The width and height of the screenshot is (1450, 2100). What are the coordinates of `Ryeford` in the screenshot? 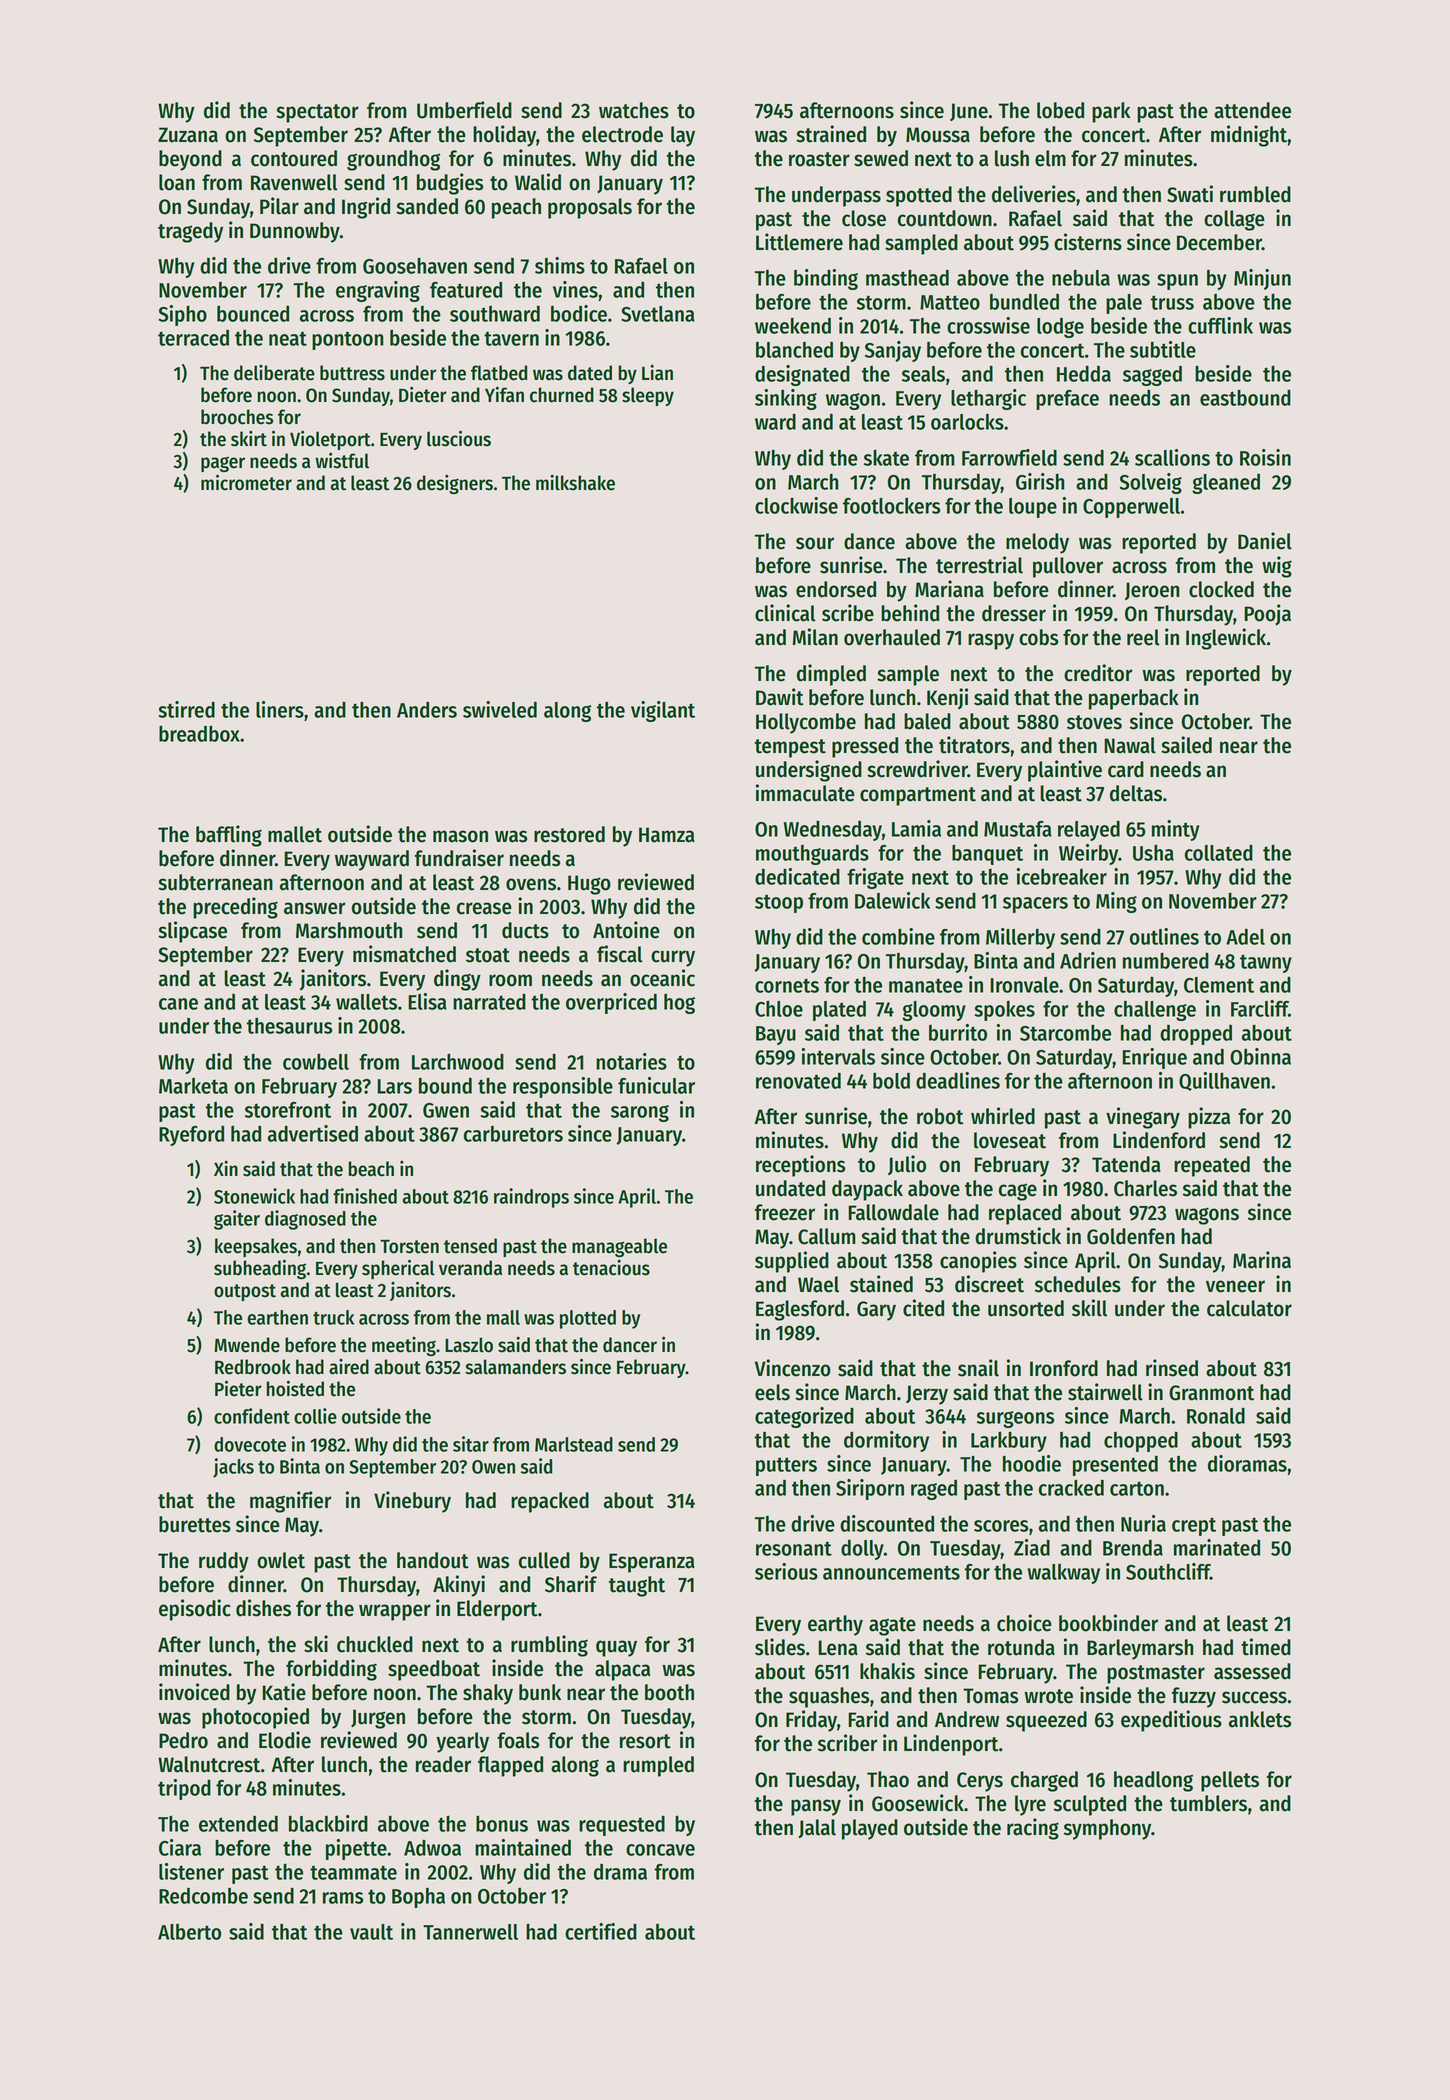 It's located at (191, 1135).
